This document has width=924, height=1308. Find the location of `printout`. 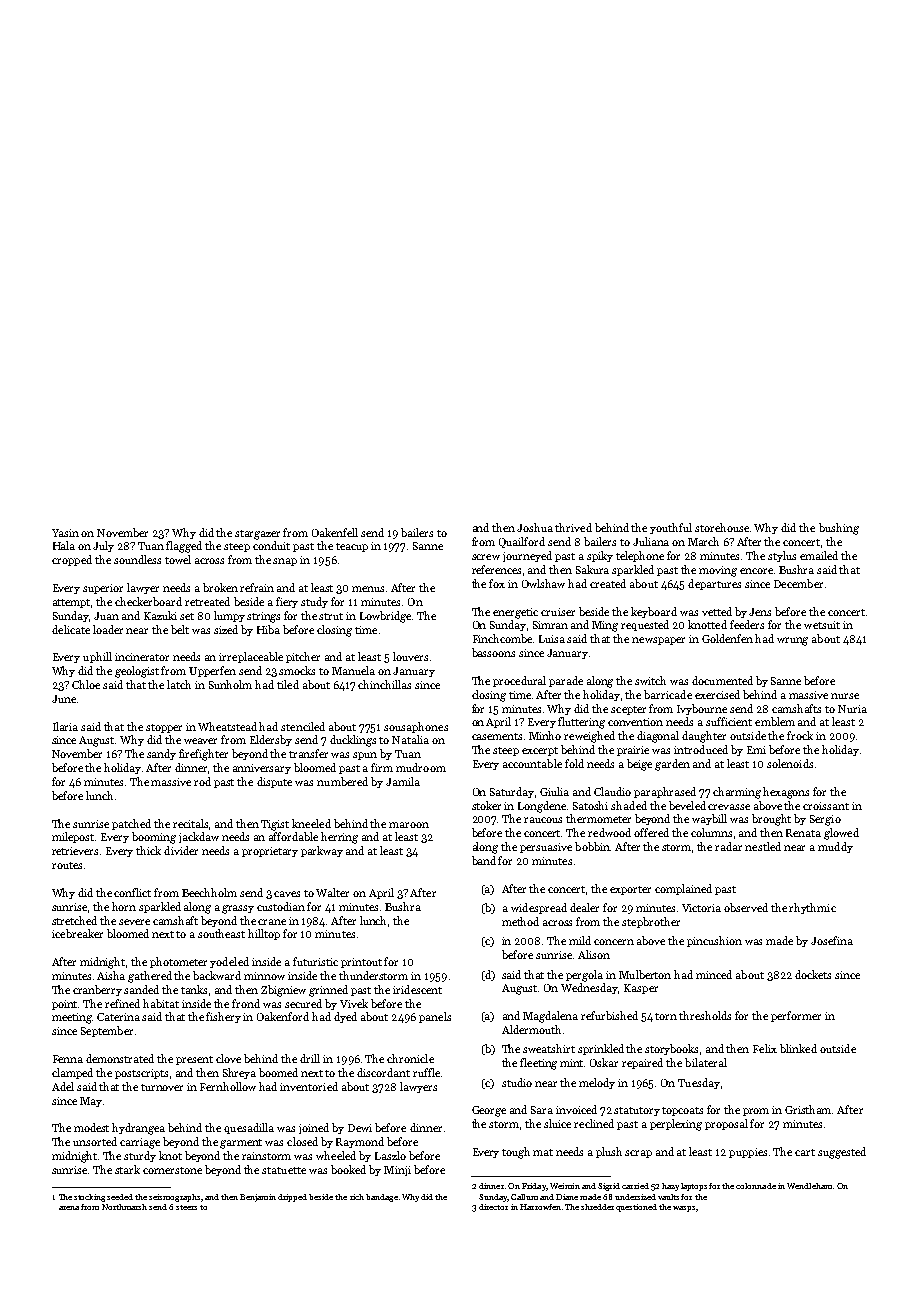

printout is located at coordinates (361, 963).
